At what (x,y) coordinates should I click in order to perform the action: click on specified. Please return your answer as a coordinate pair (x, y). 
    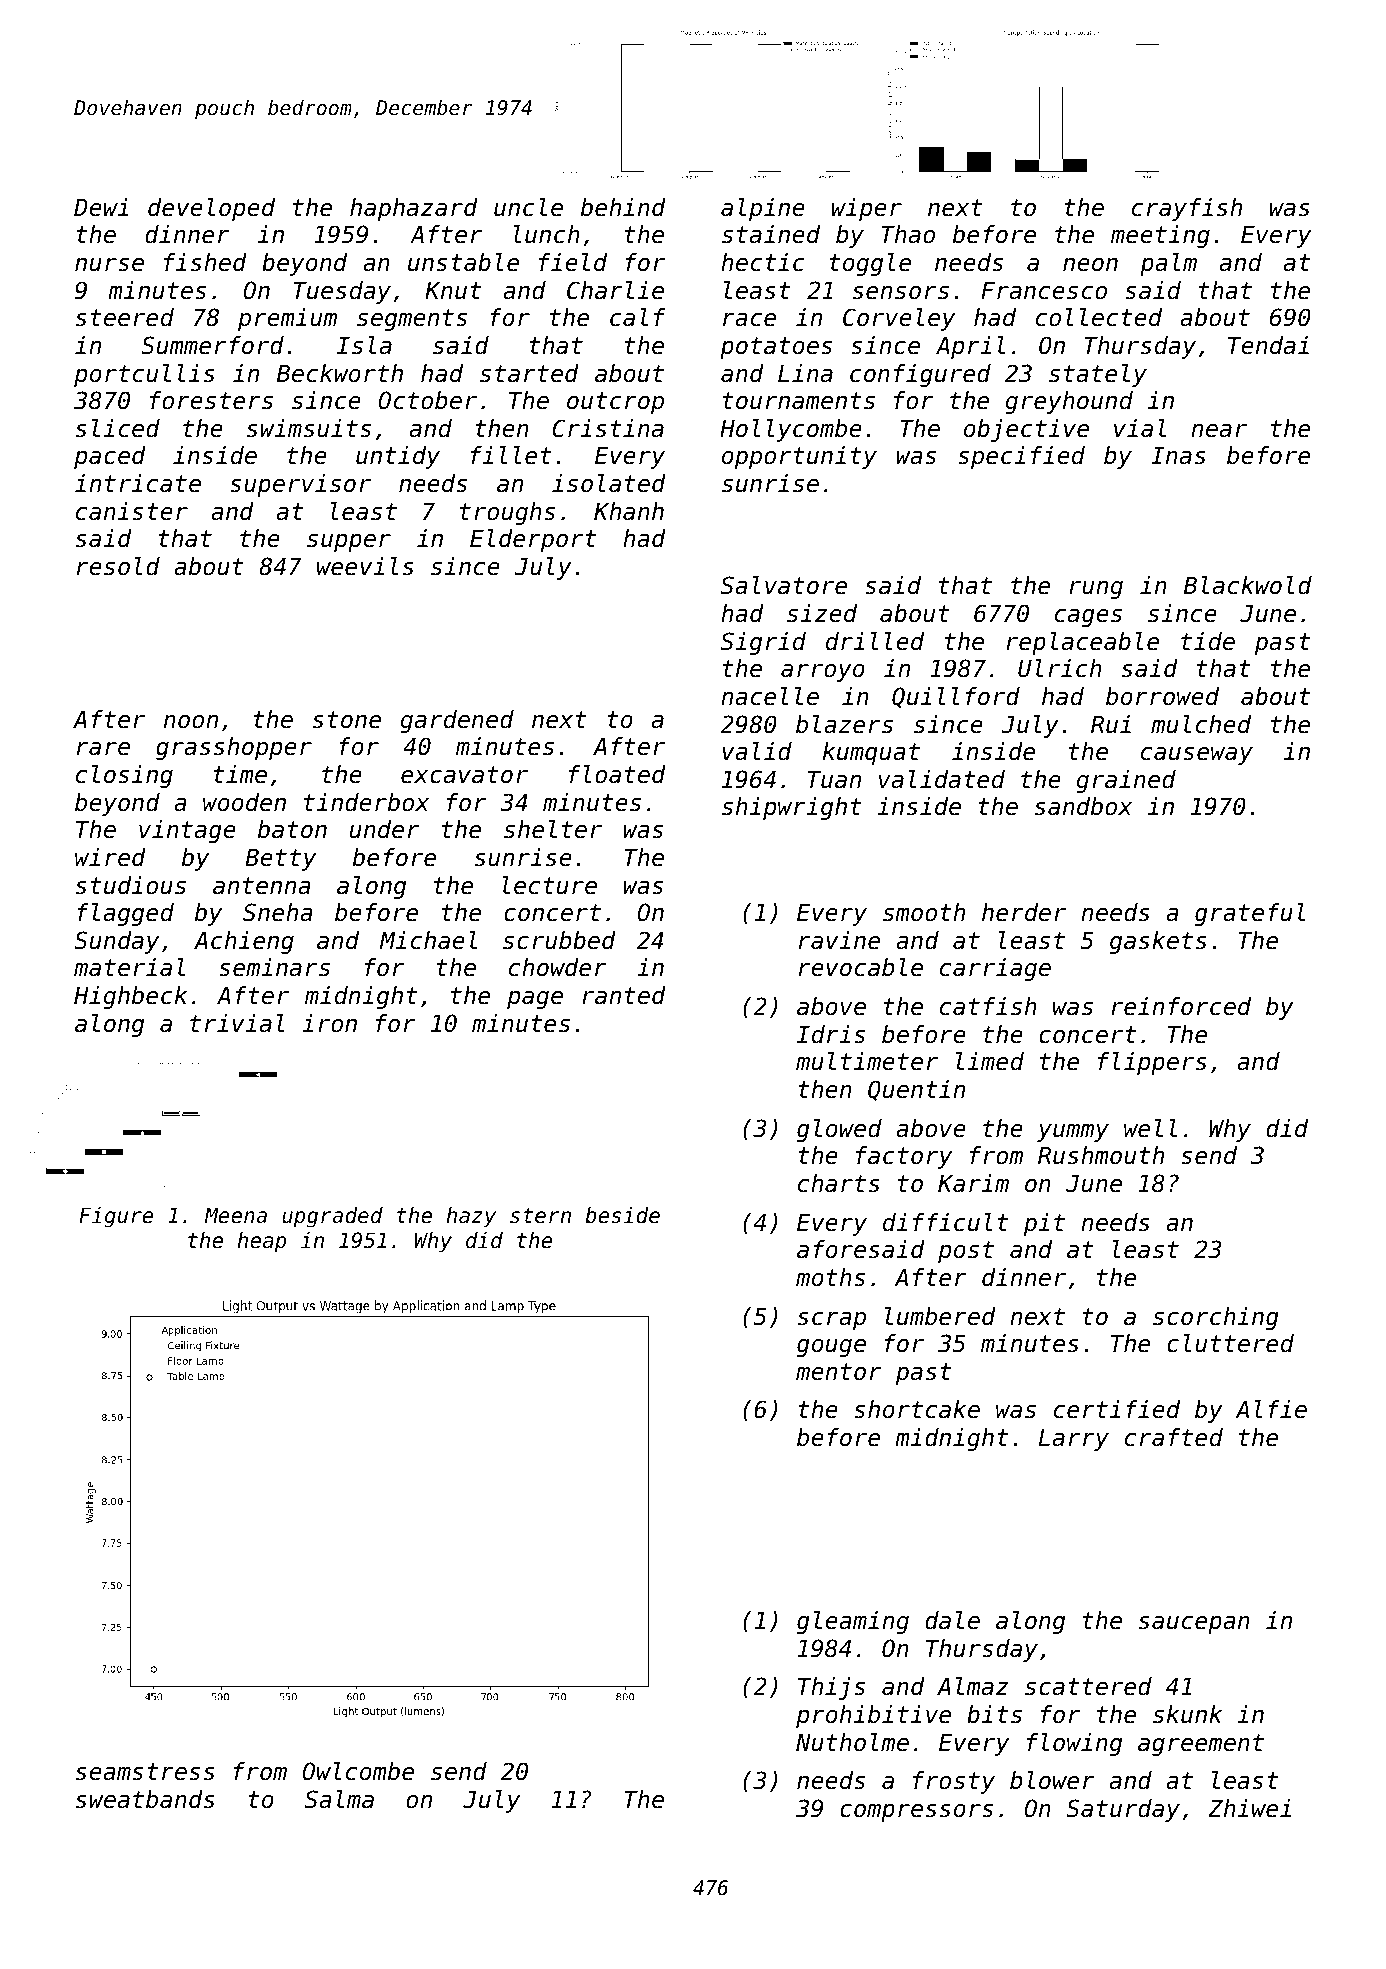
    Looking at the image, I should click on (1021, 457).
